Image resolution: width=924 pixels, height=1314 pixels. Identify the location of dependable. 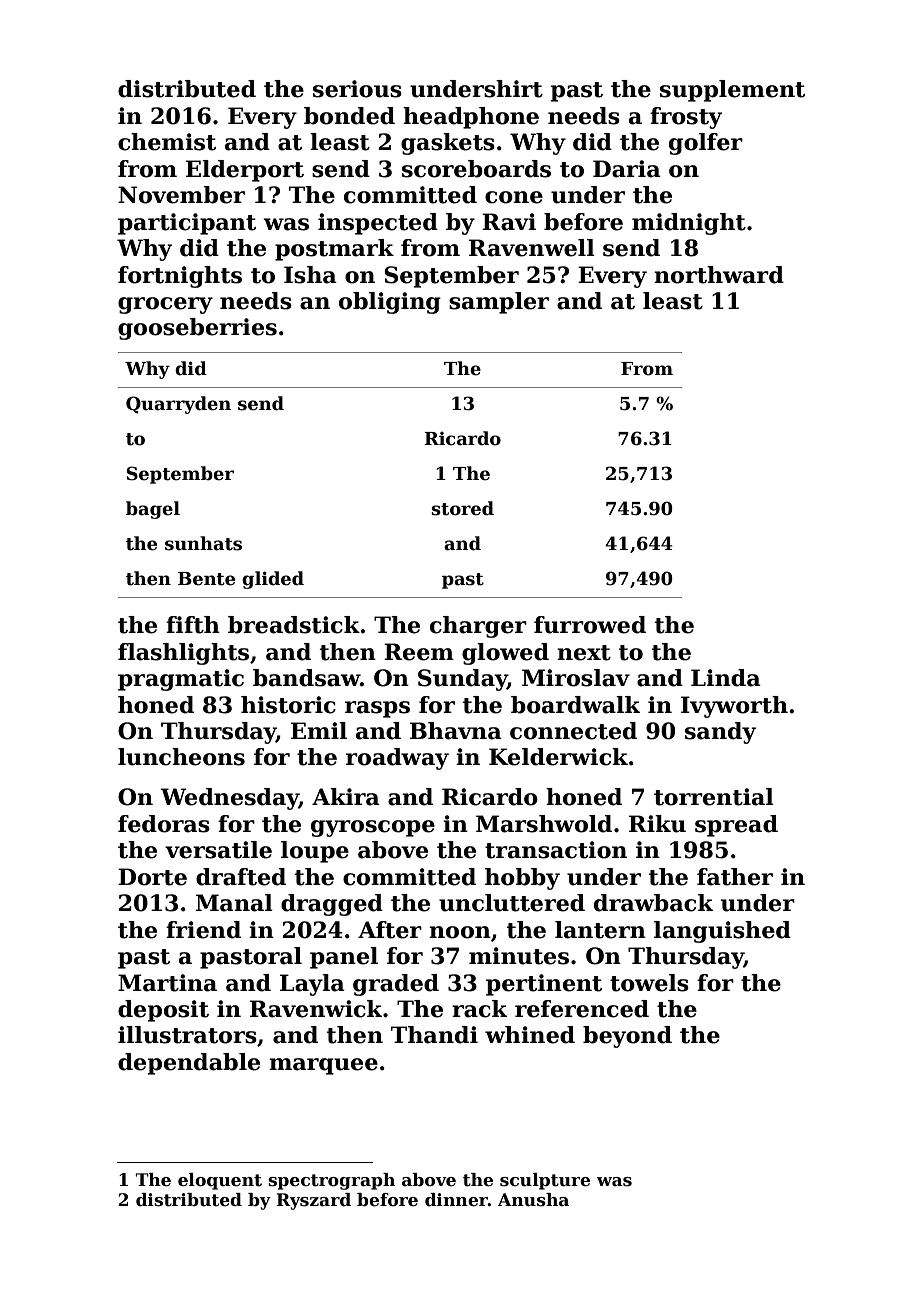
(189, 1064).
